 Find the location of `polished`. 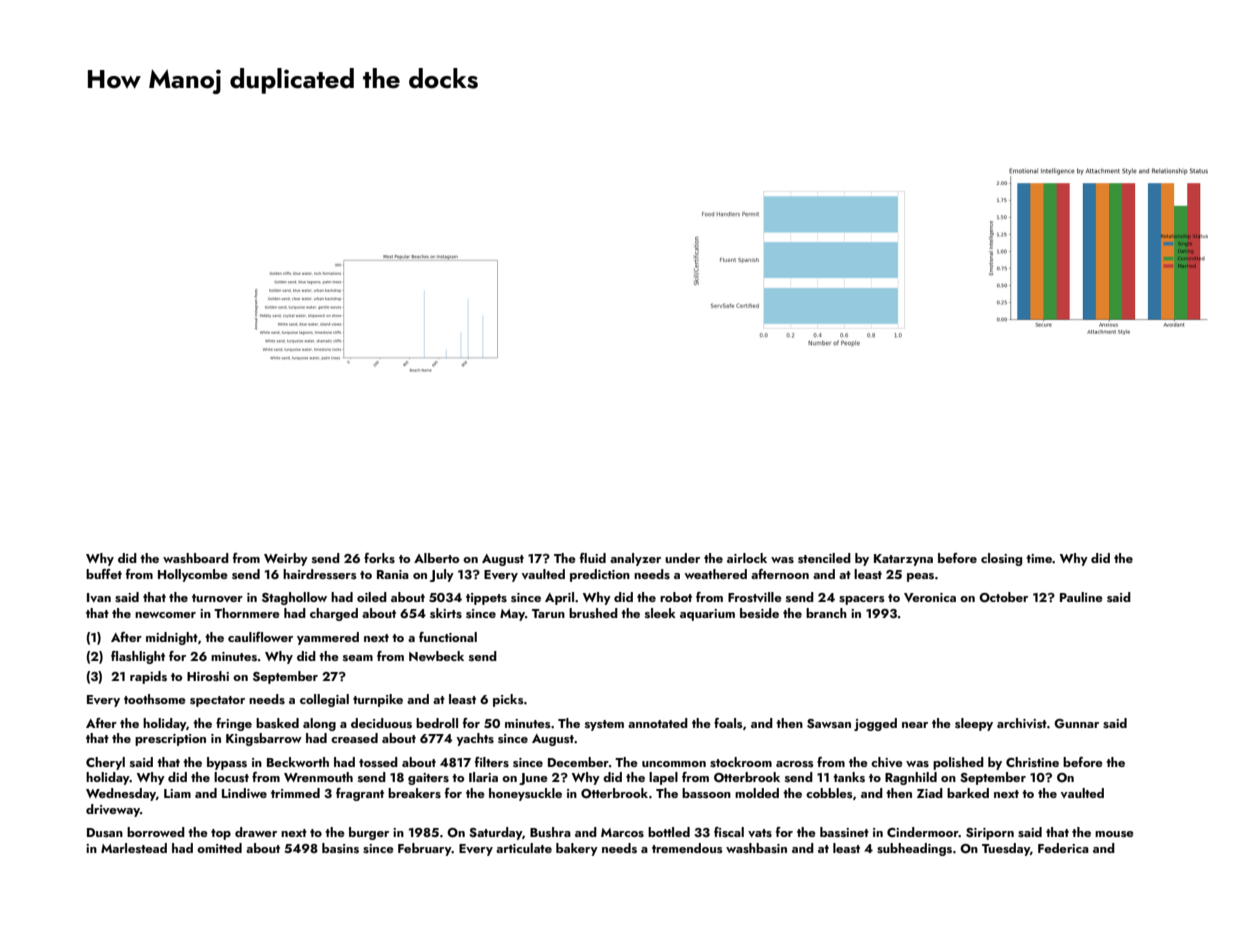

polished is located at coordinates (958, 763).
